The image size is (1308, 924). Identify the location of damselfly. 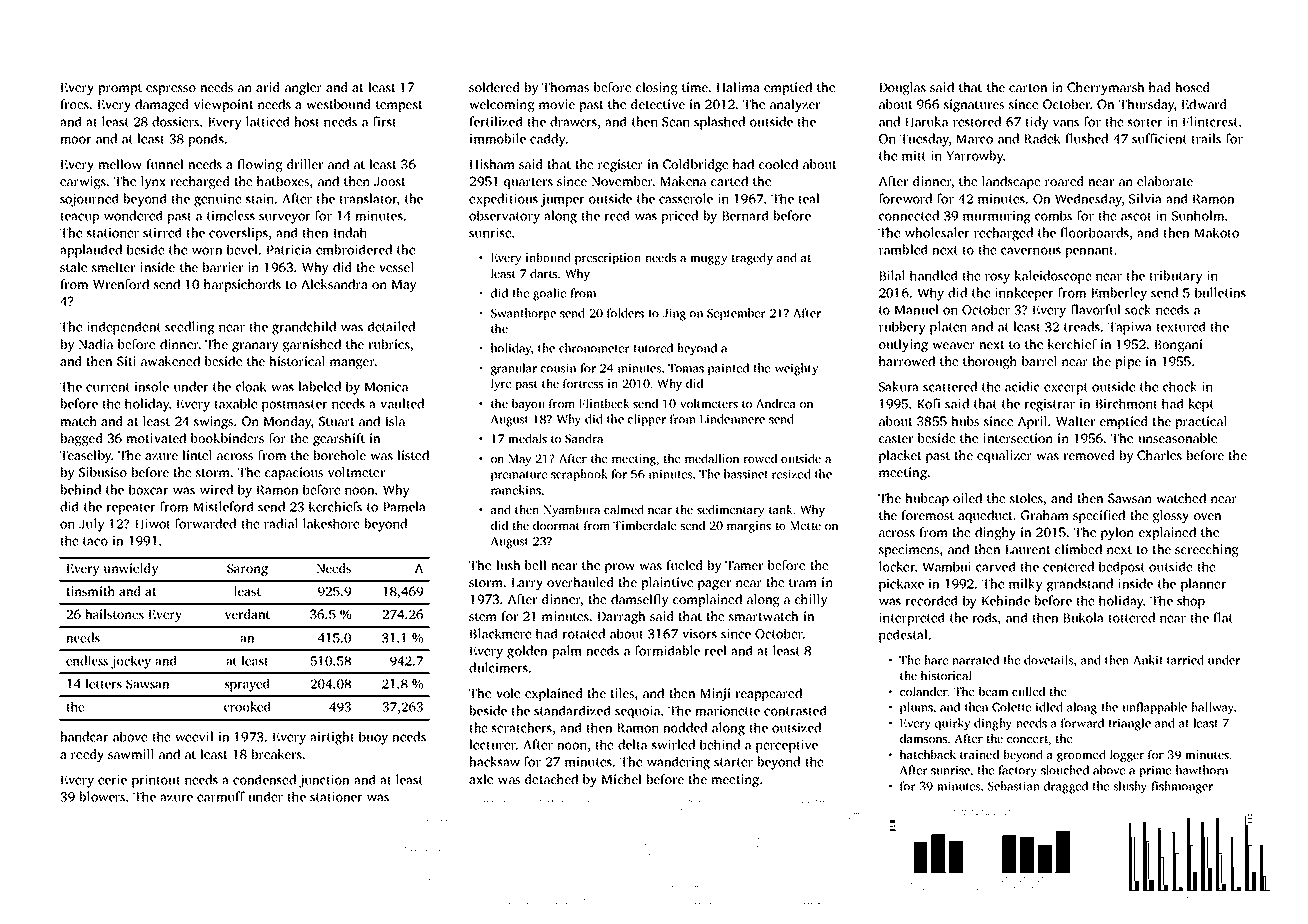
(639, 600).
